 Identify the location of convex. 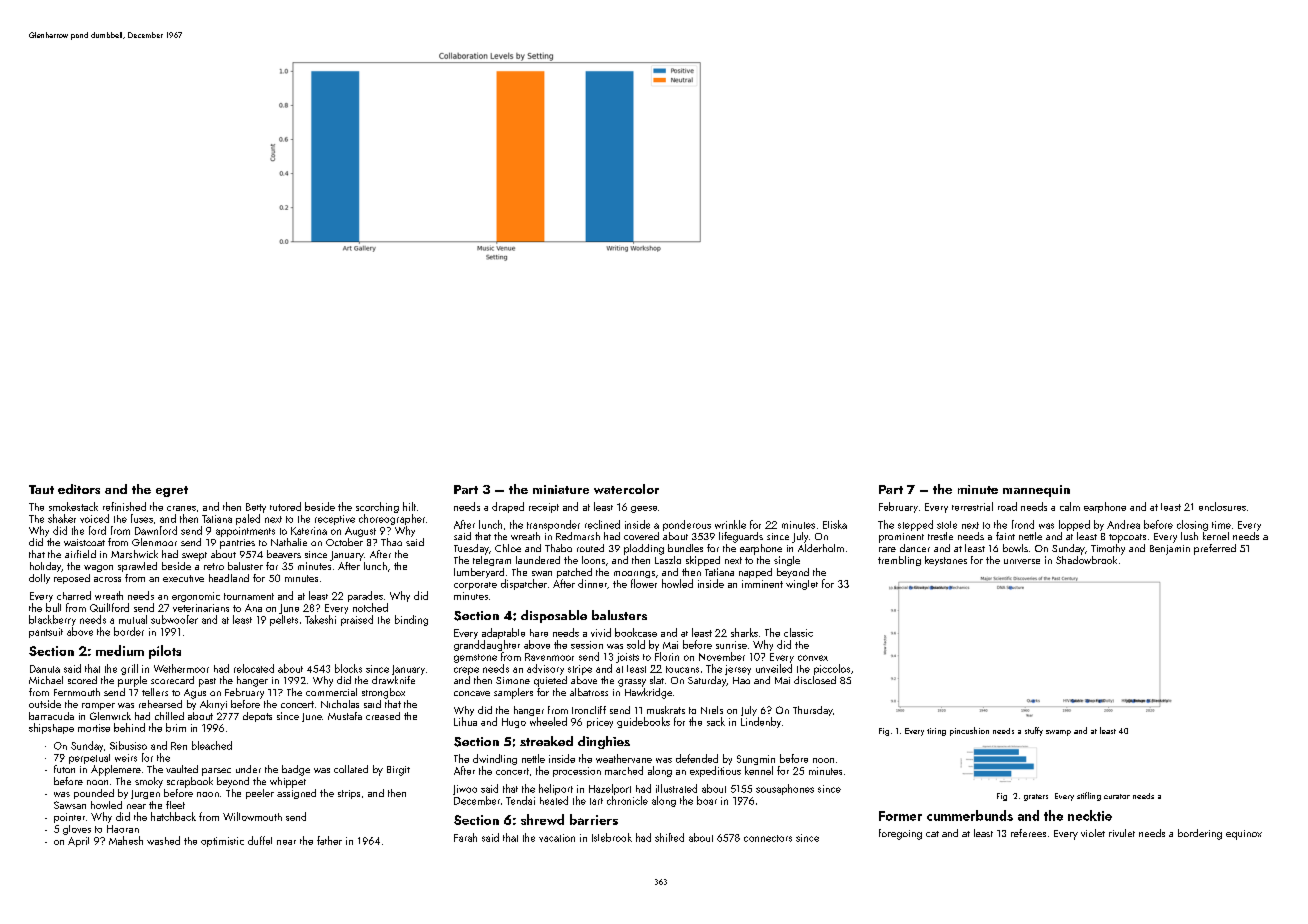
(813, 658).
